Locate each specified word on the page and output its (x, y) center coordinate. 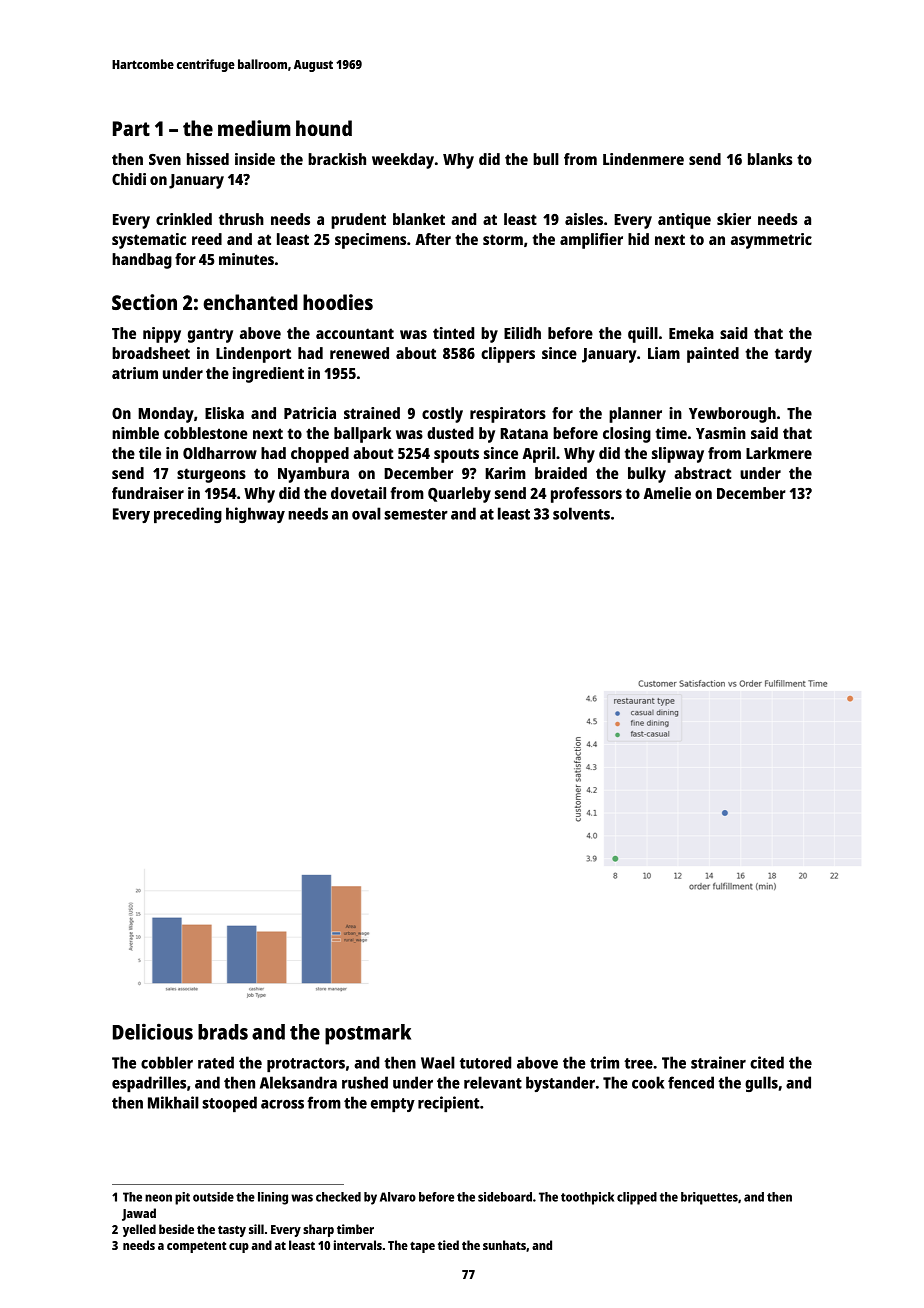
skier (734, 219)
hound (324, 128)
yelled (139, 1230)
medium (254, 128)
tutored (485, 1062)
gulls (761, 1084)
